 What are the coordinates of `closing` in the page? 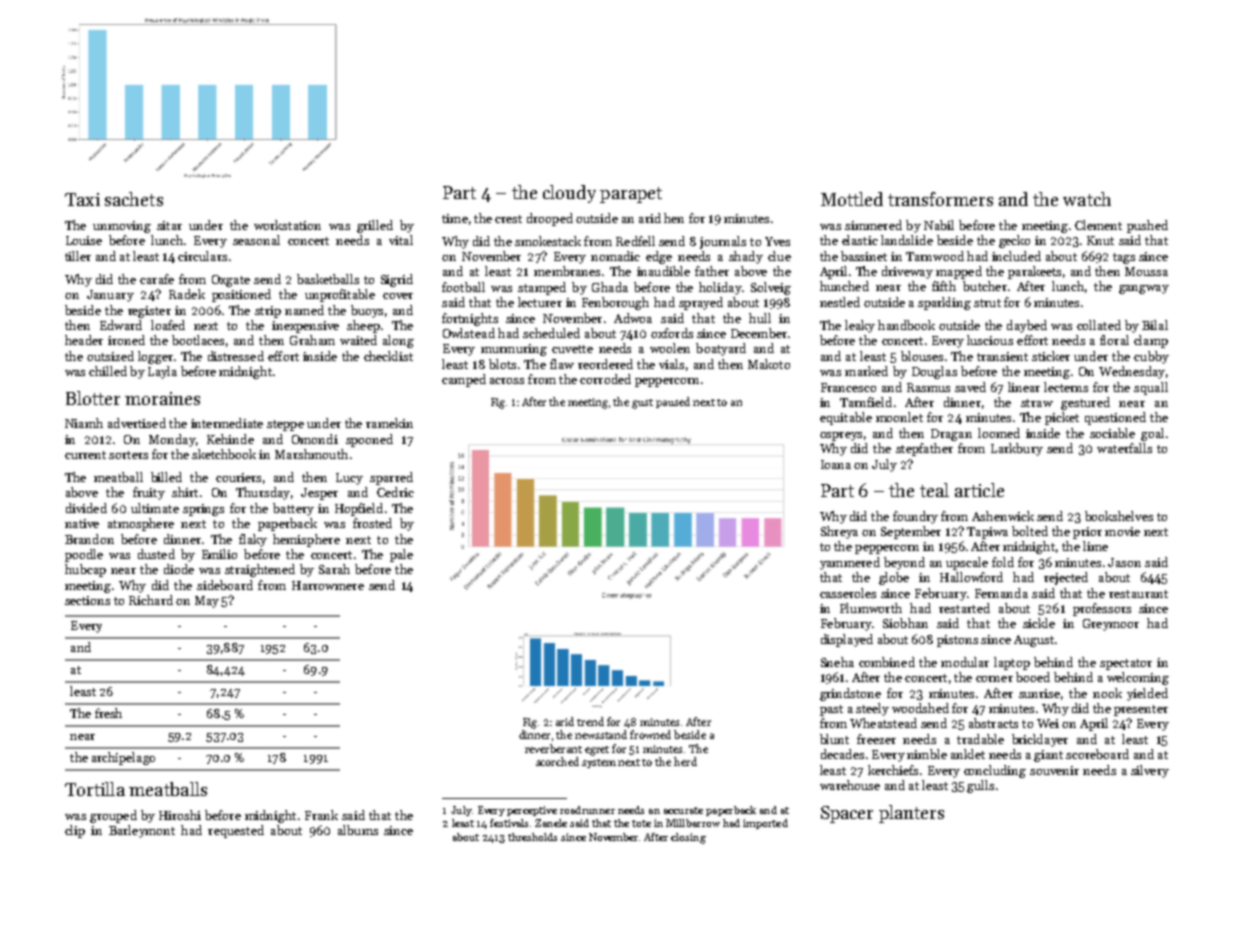 It's located at (688, 838).
